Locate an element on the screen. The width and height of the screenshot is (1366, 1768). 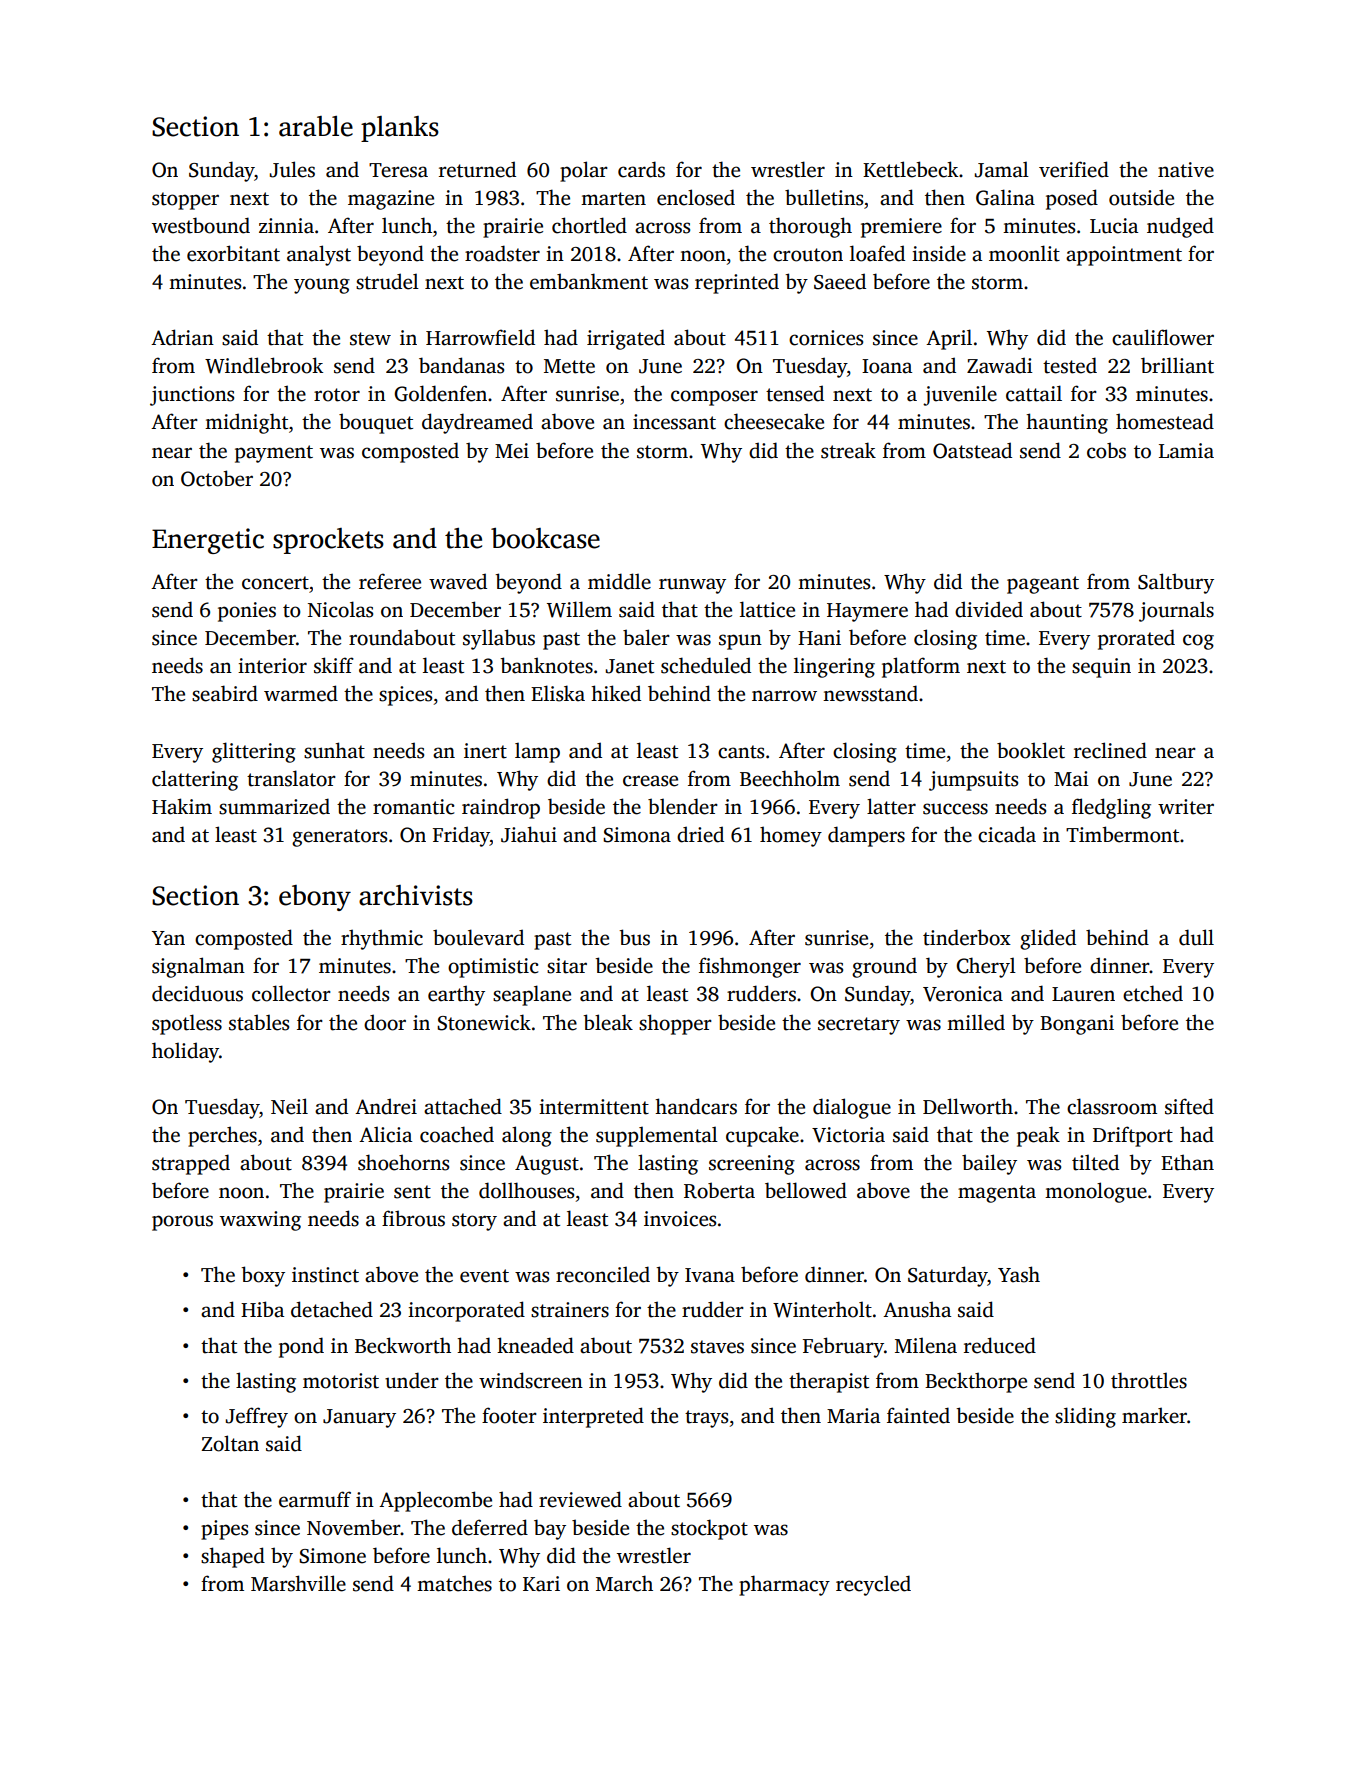
middle is located at coordinates (619, 581).
